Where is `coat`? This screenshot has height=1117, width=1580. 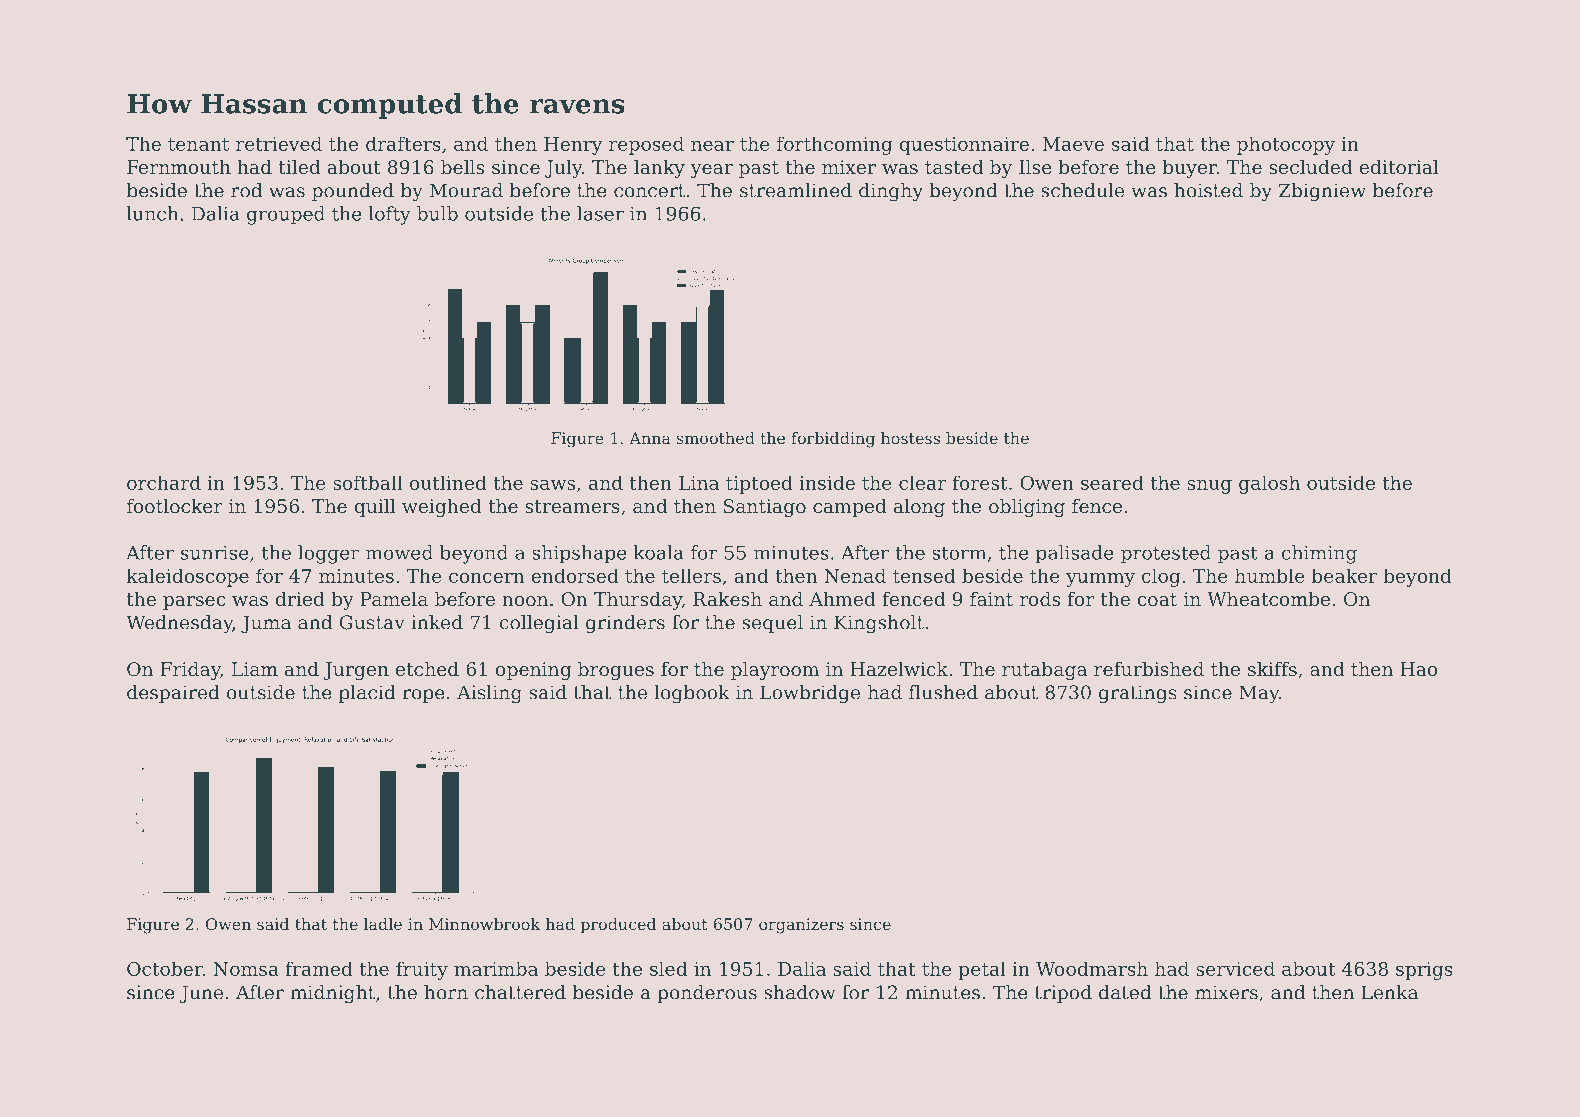
coat is located at coordinates (1157, 599).
